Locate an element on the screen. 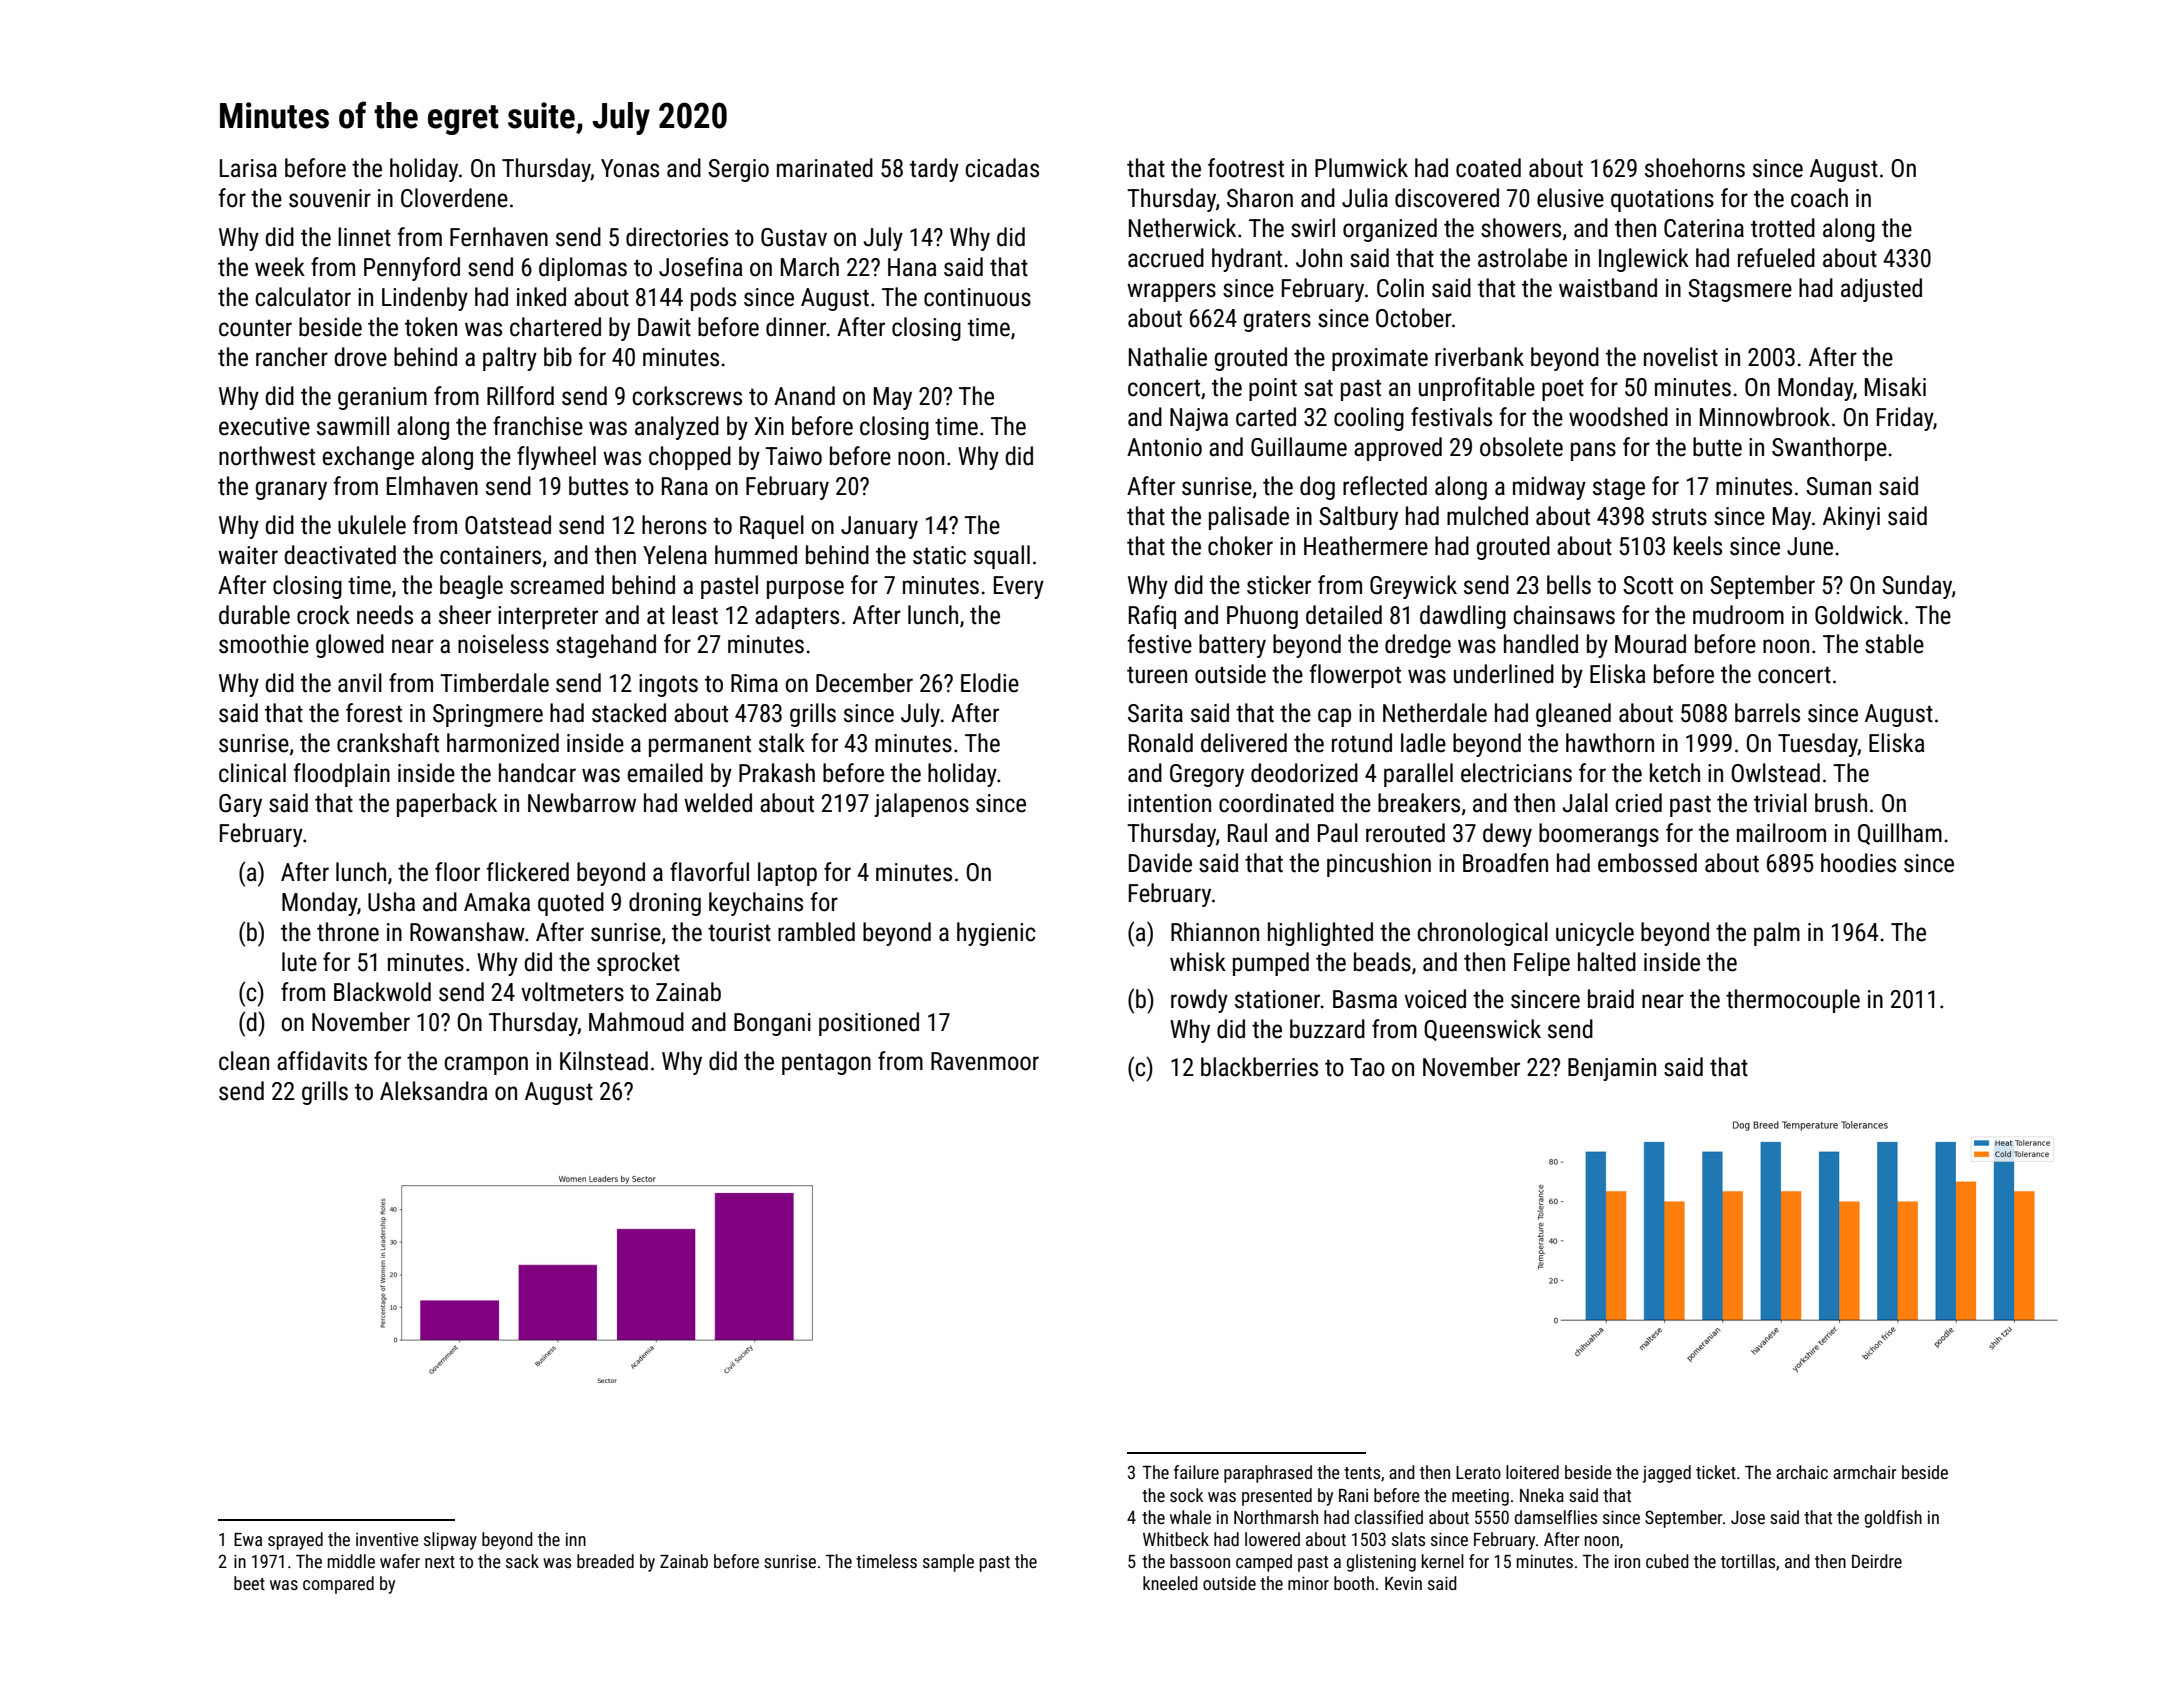 Image resolution: width=2178 pixels, height=1683 pixels. Sarita is located at coordinates (1155, 713).
